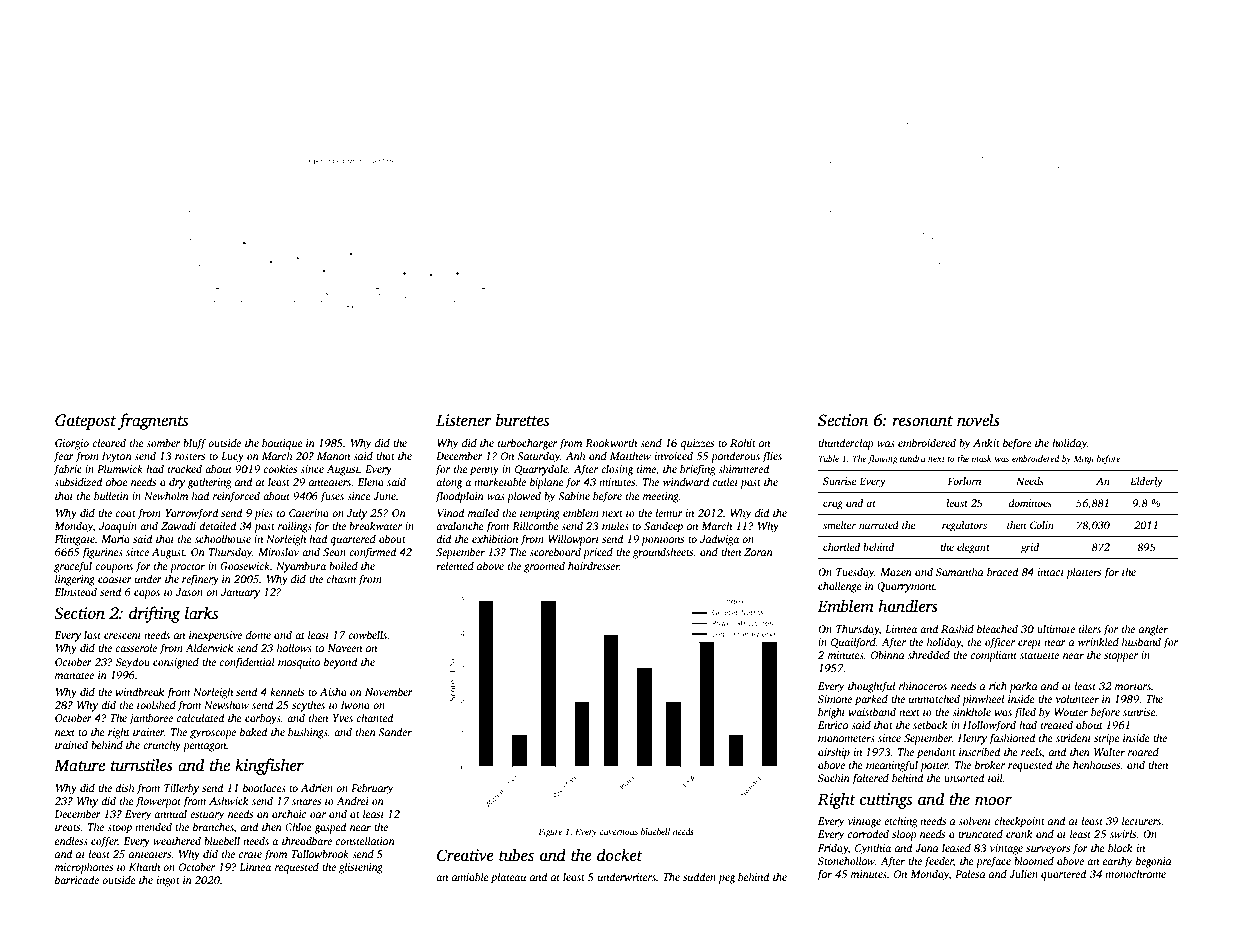 The width and height of the screenshot is (1233, 952). What do you see at coordinates (484, 471) in the screenshot?
I see `penny` at bounding box center [484, 471].
